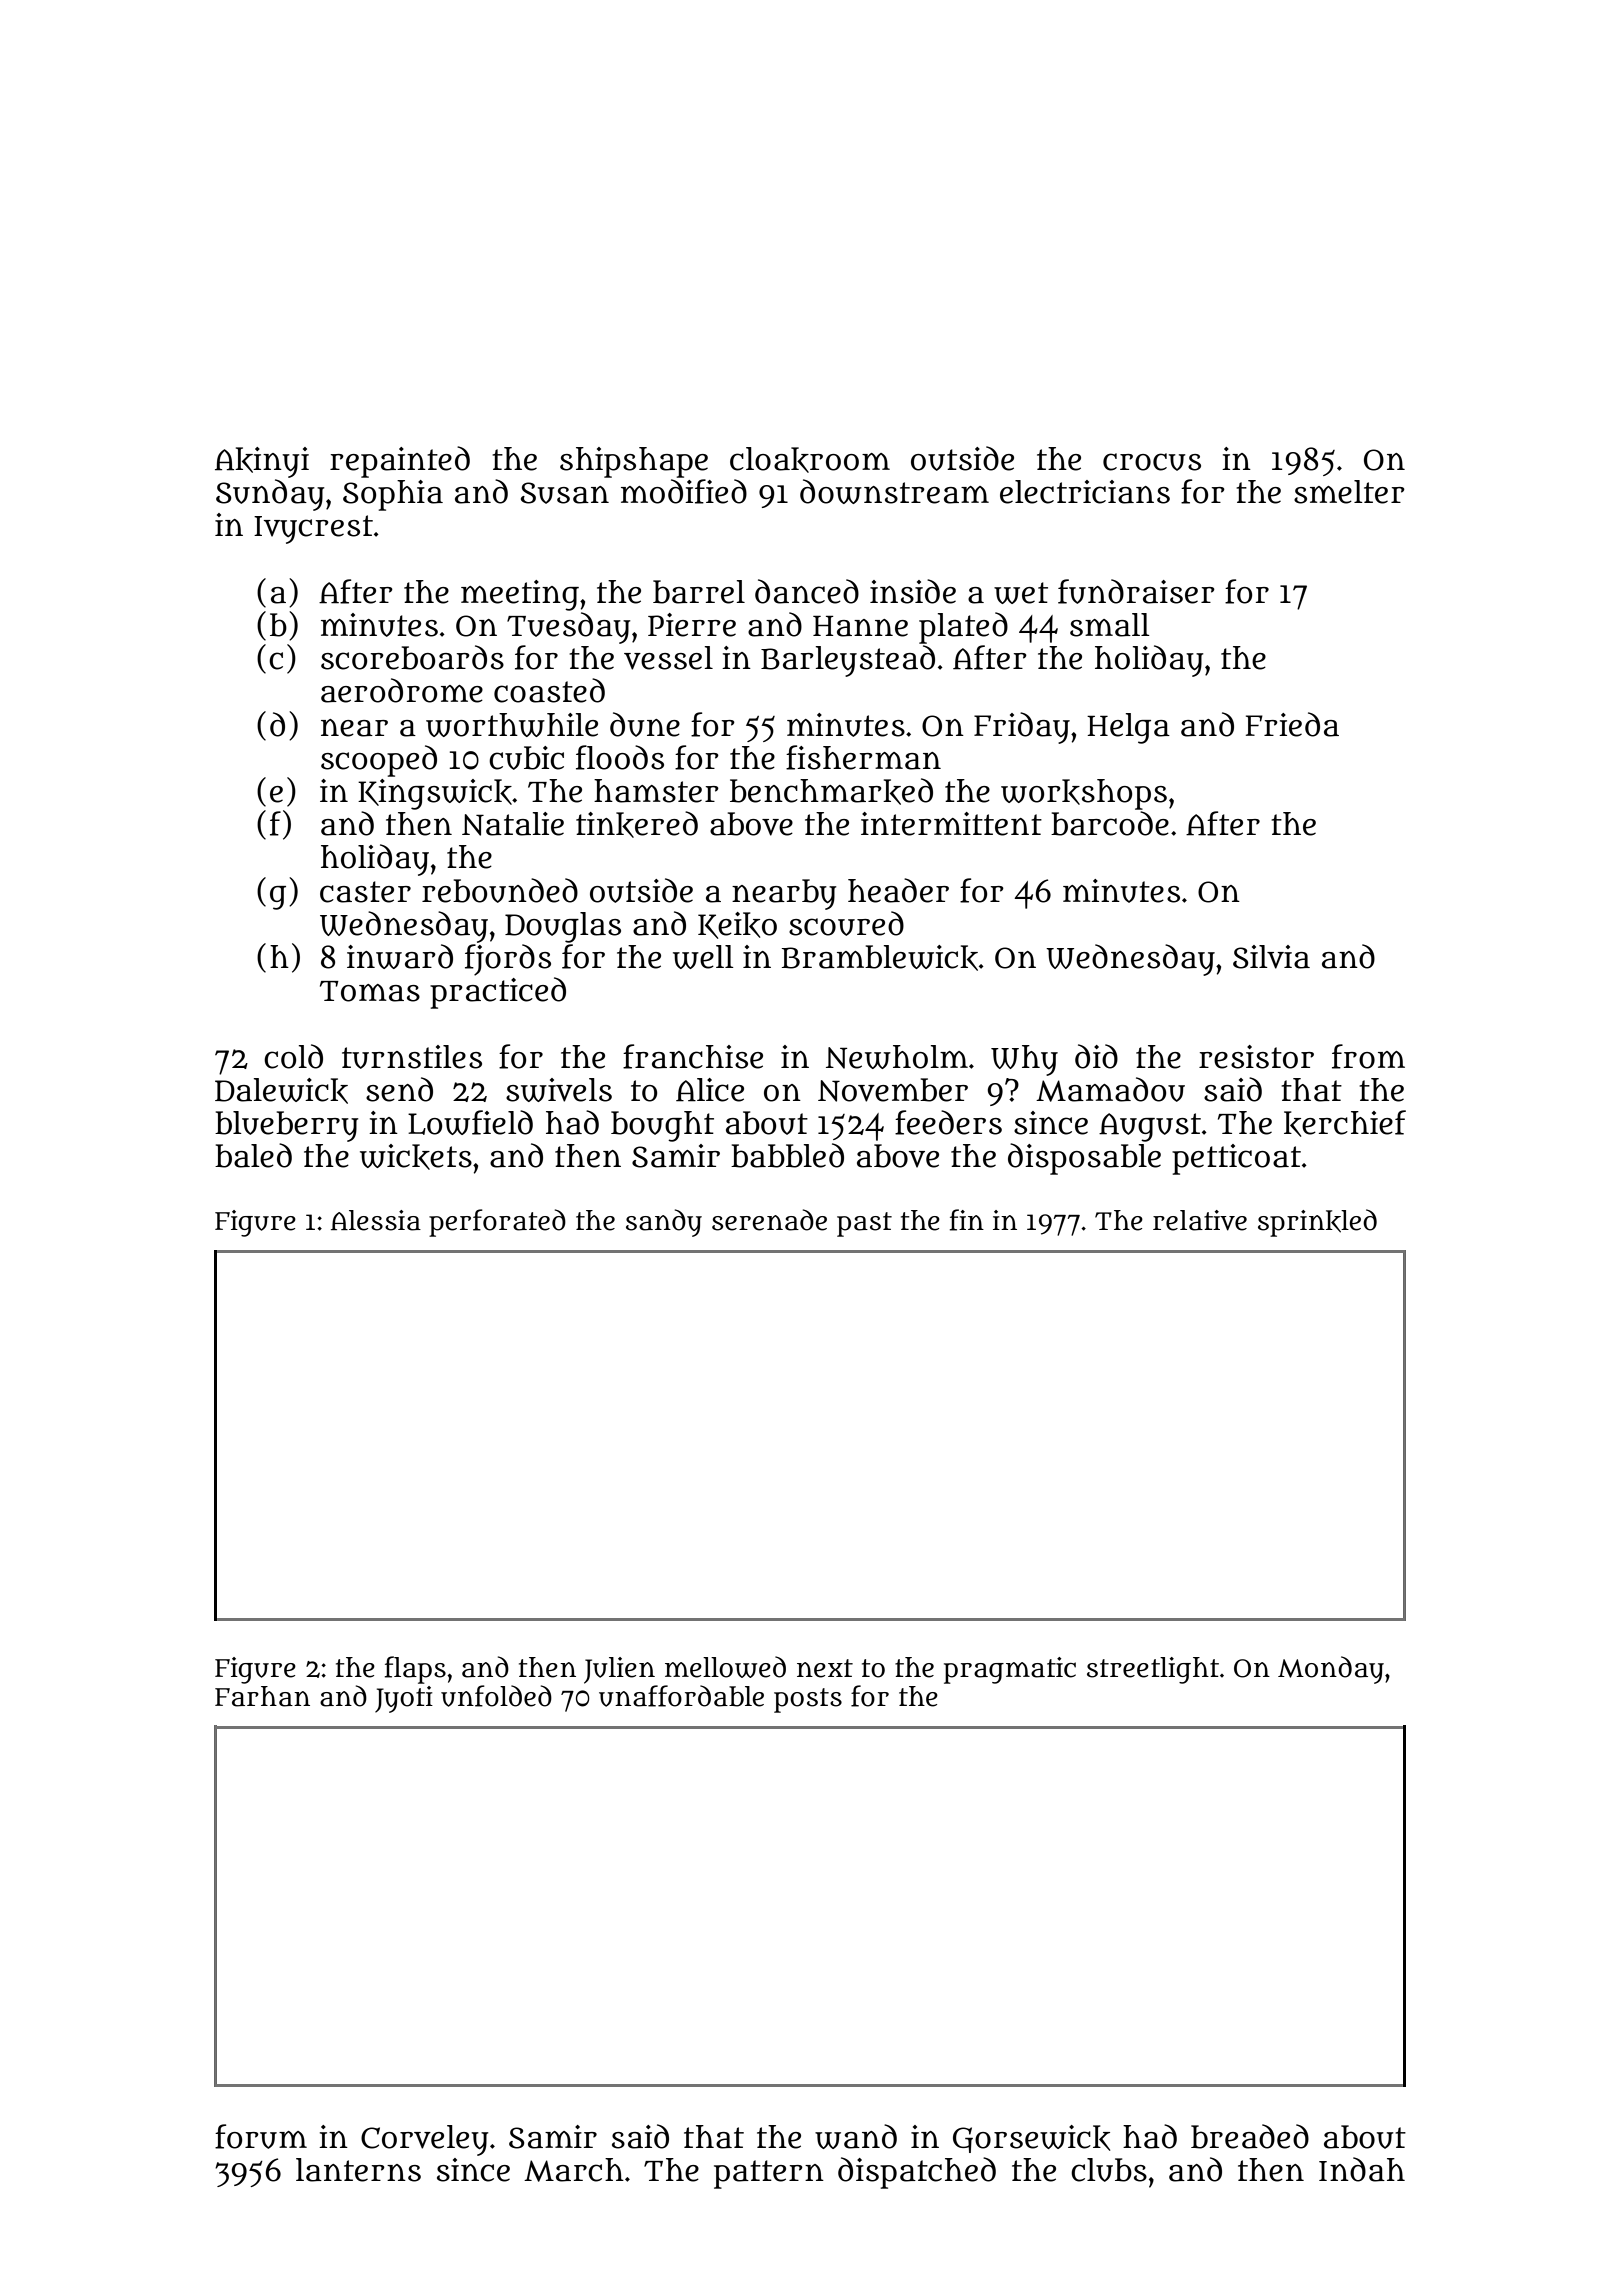  I want to click on smelter, so click(1349, 492).
